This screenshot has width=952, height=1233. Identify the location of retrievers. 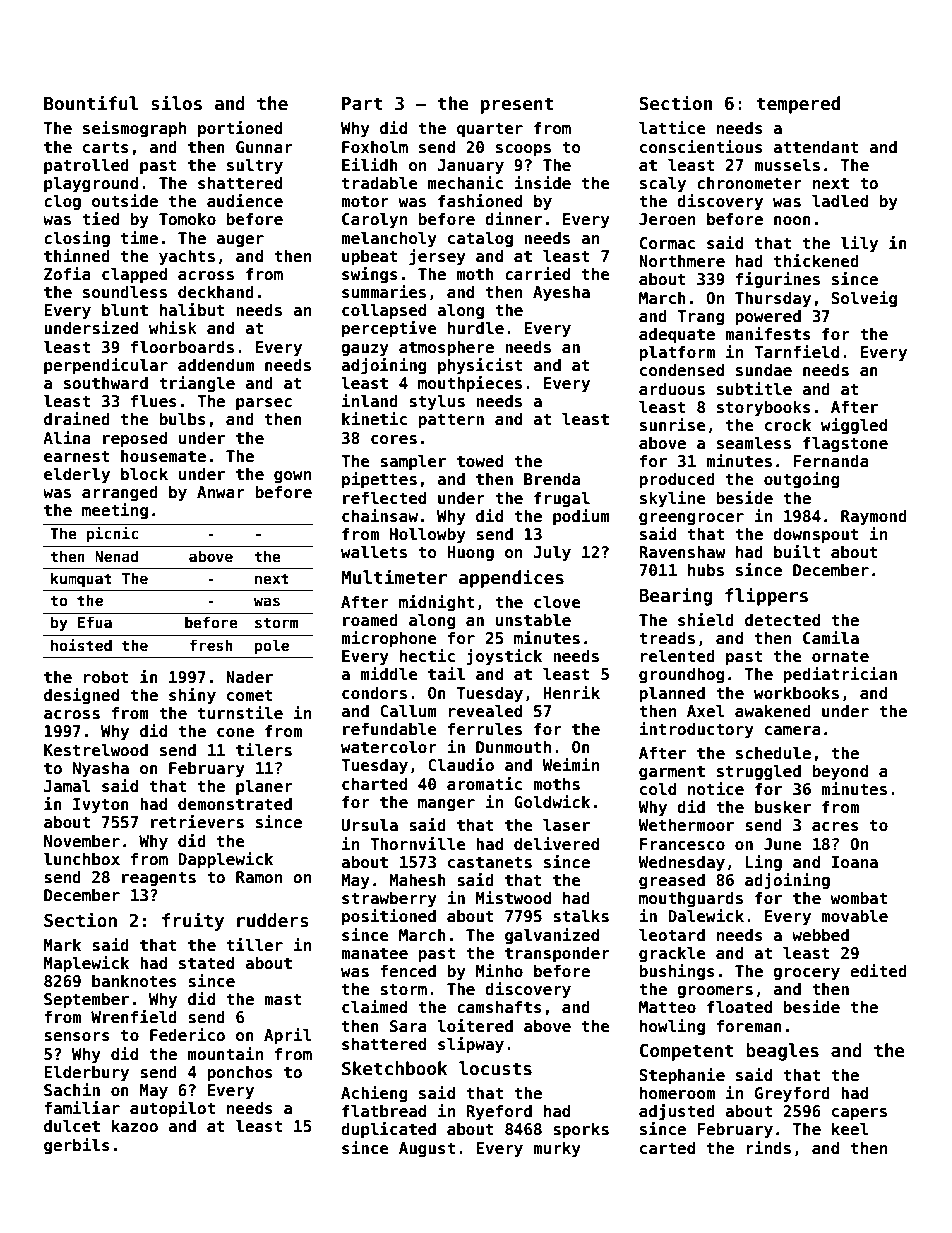
(197, 822).
